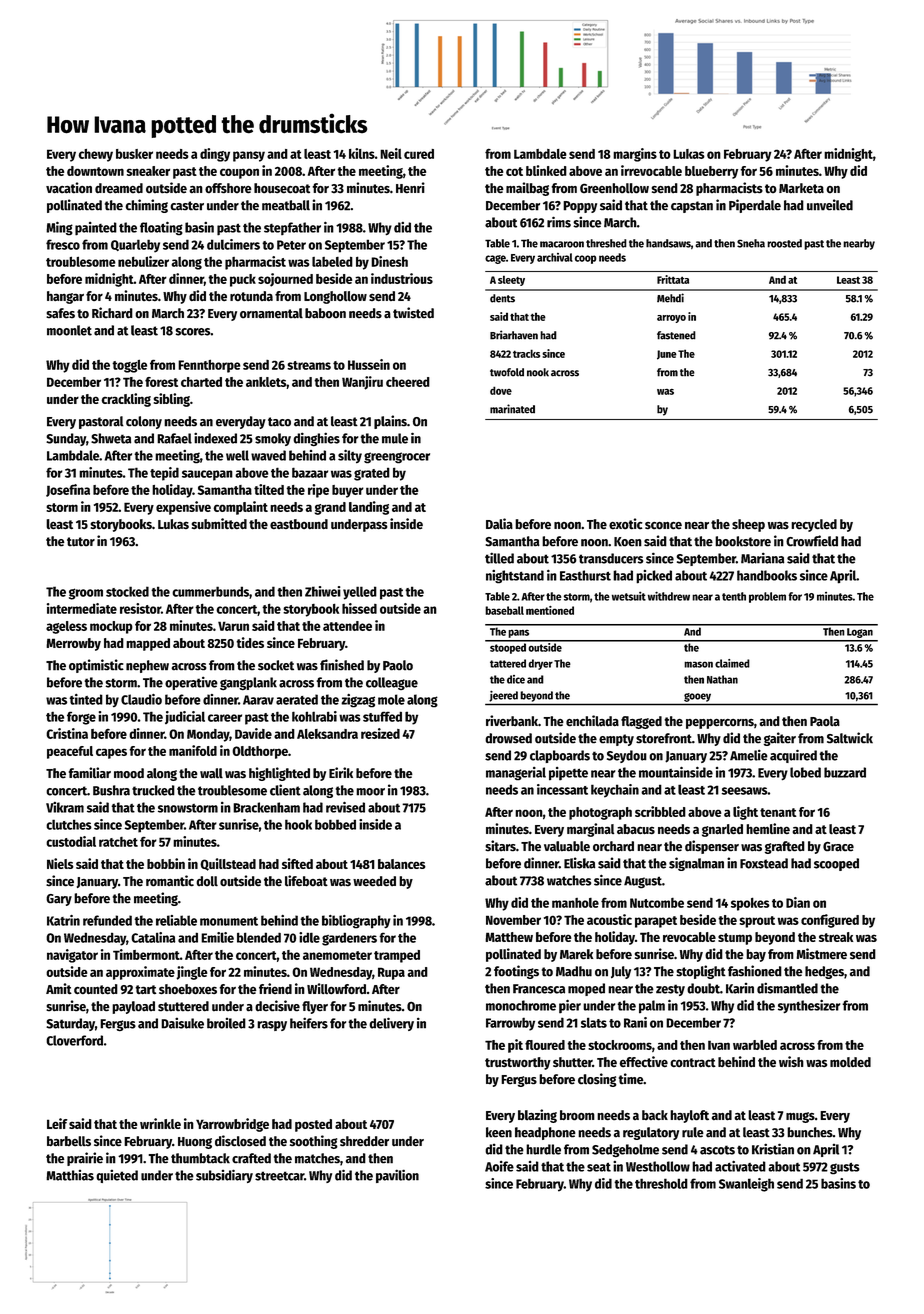 The width and height of the document is (924, 1314). I want to click on sheep, so click(748, 525).
